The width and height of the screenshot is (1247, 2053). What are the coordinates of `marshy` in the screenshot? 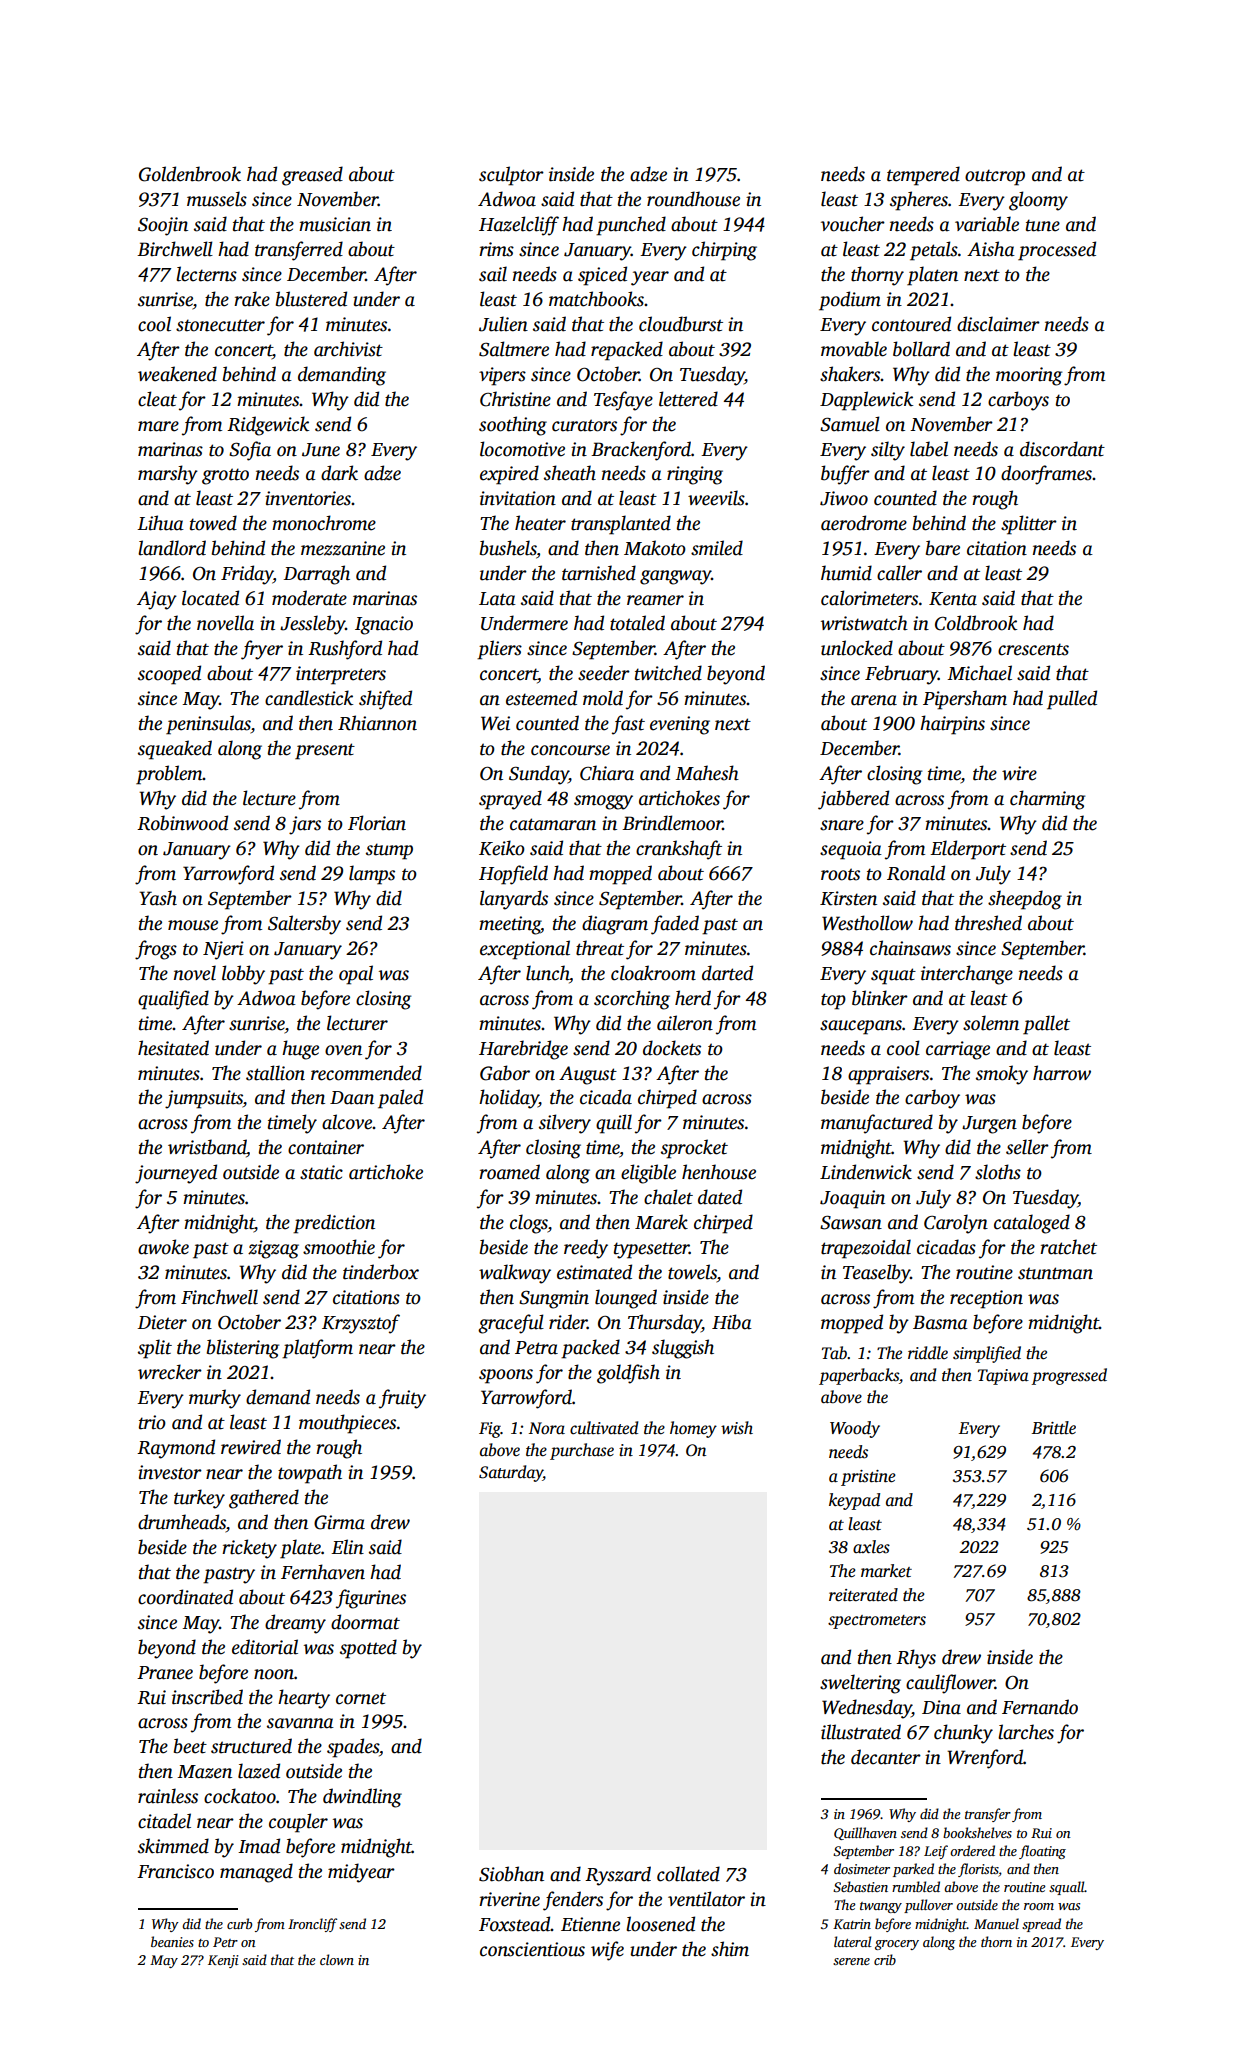 It's located at (168, 475).
